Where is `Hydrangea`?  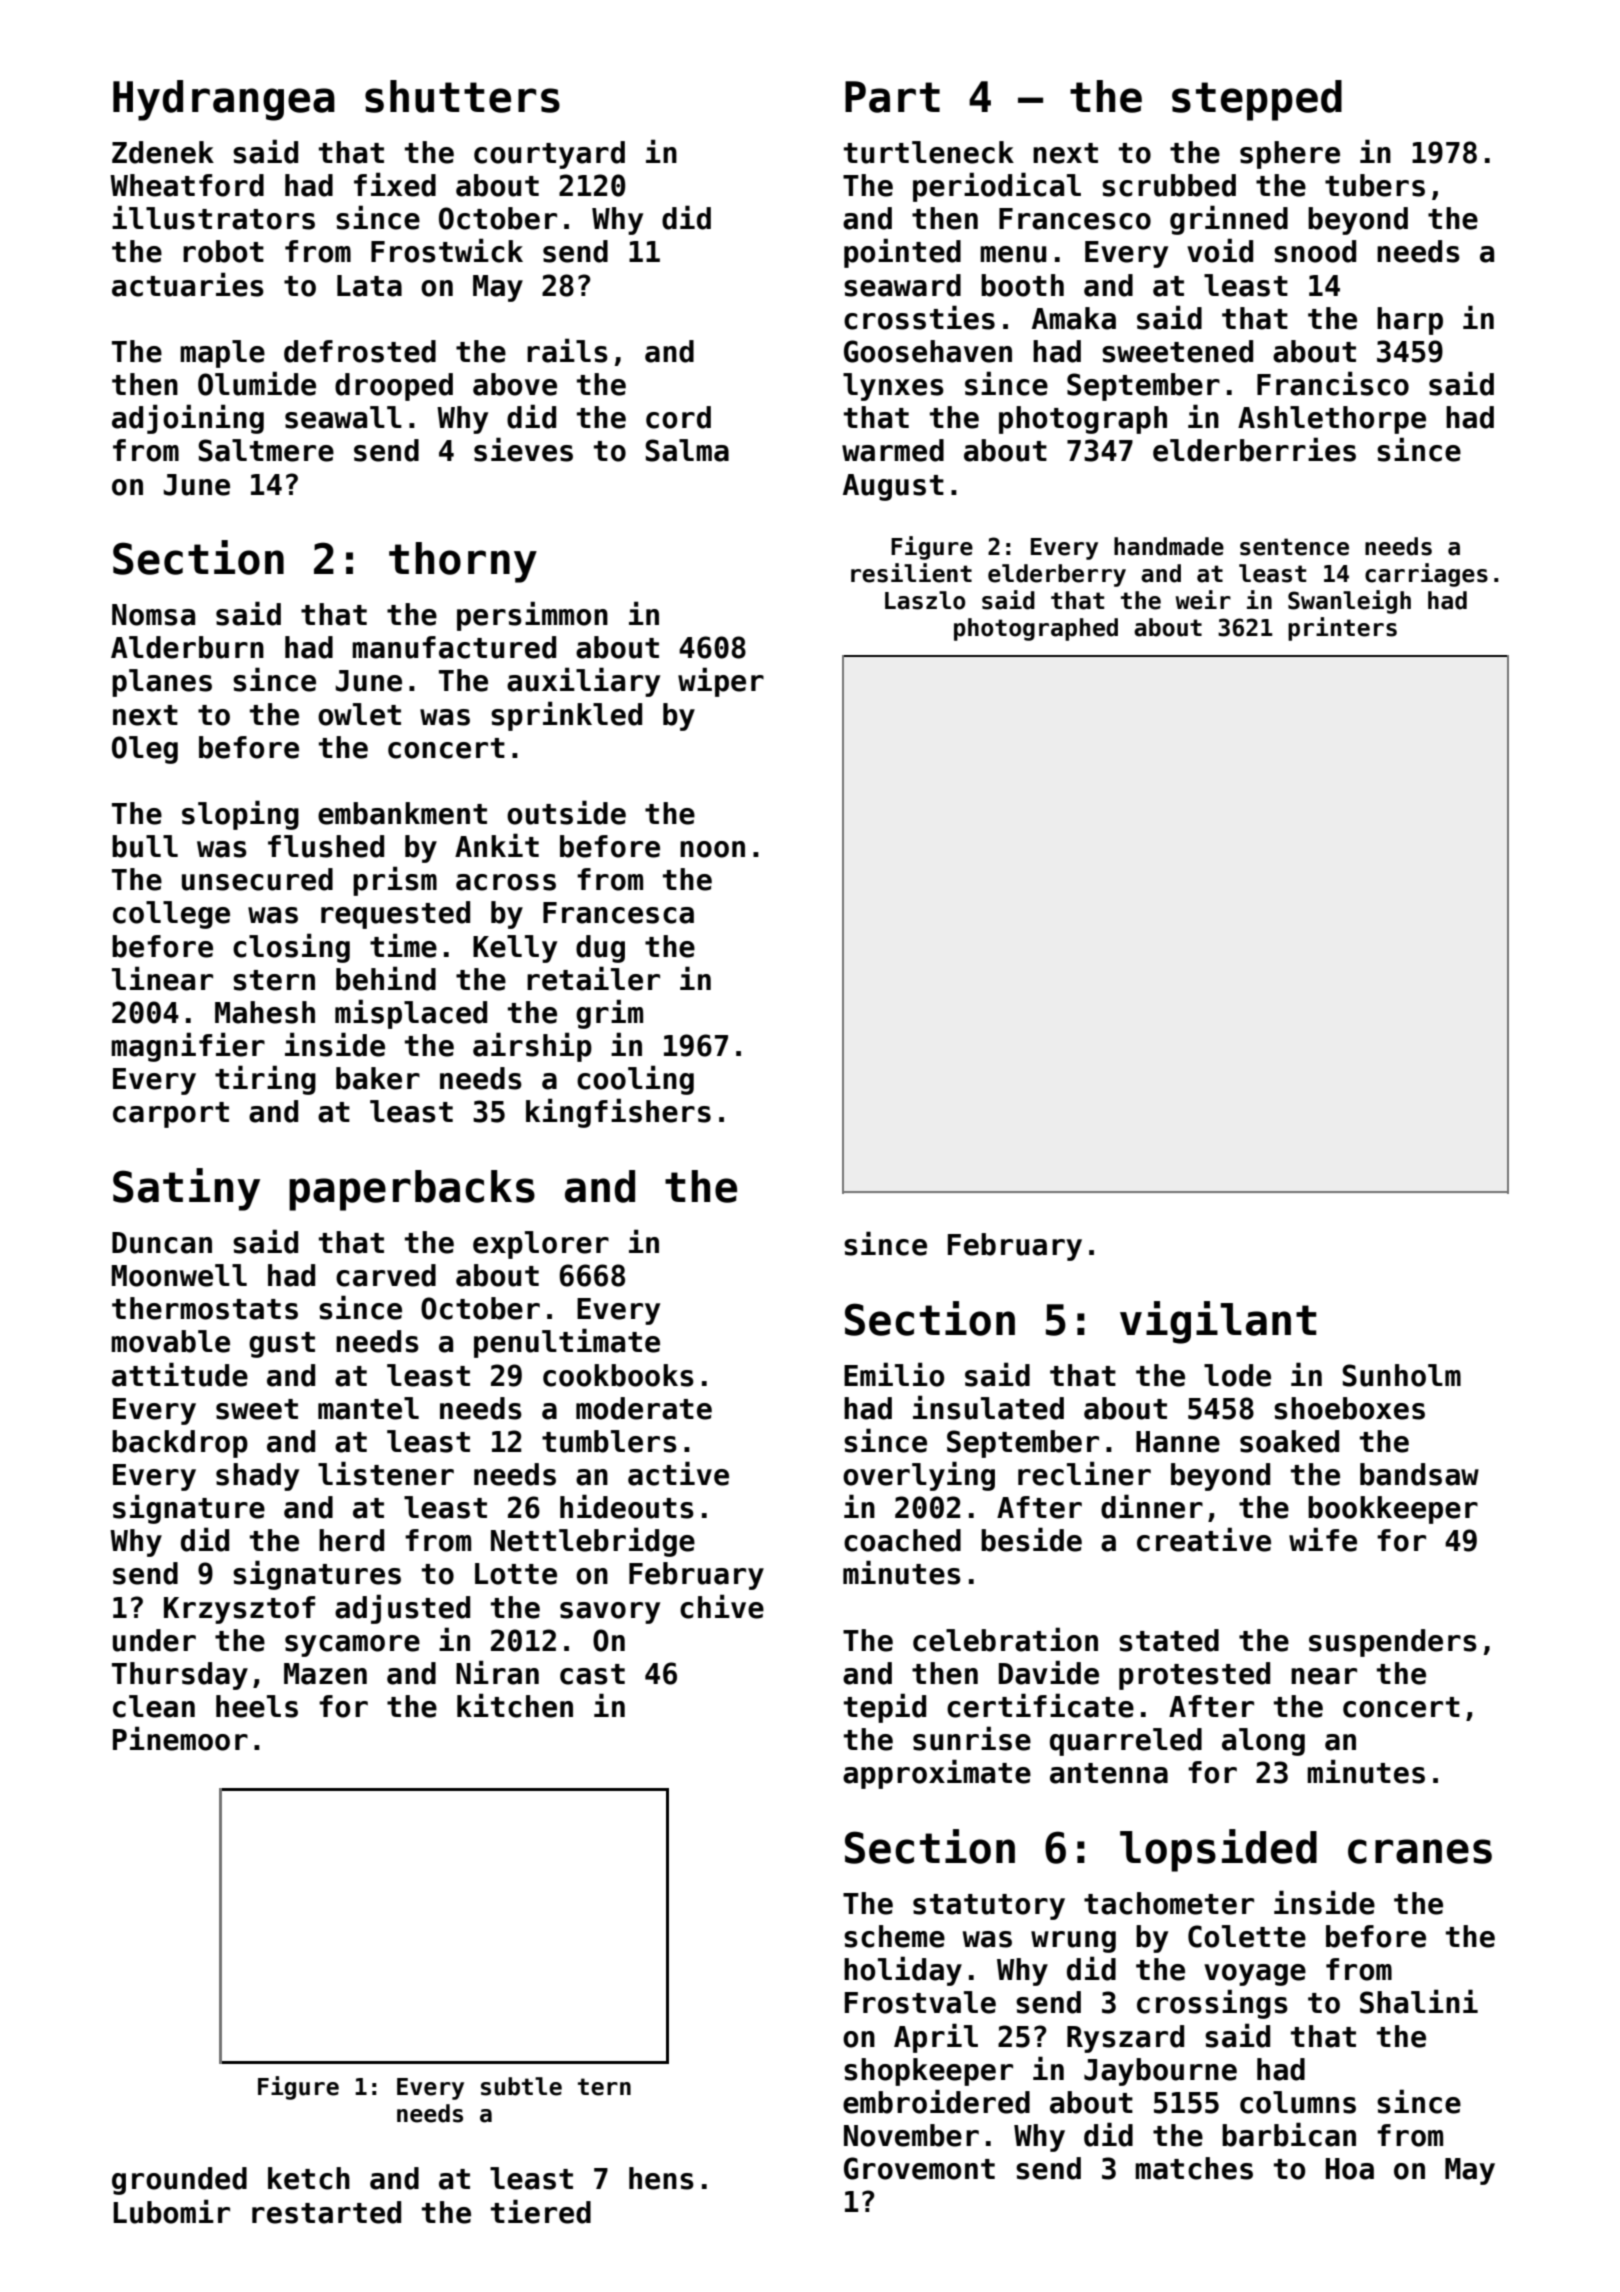 Hydrangea is located at coordinates (224, 100).
